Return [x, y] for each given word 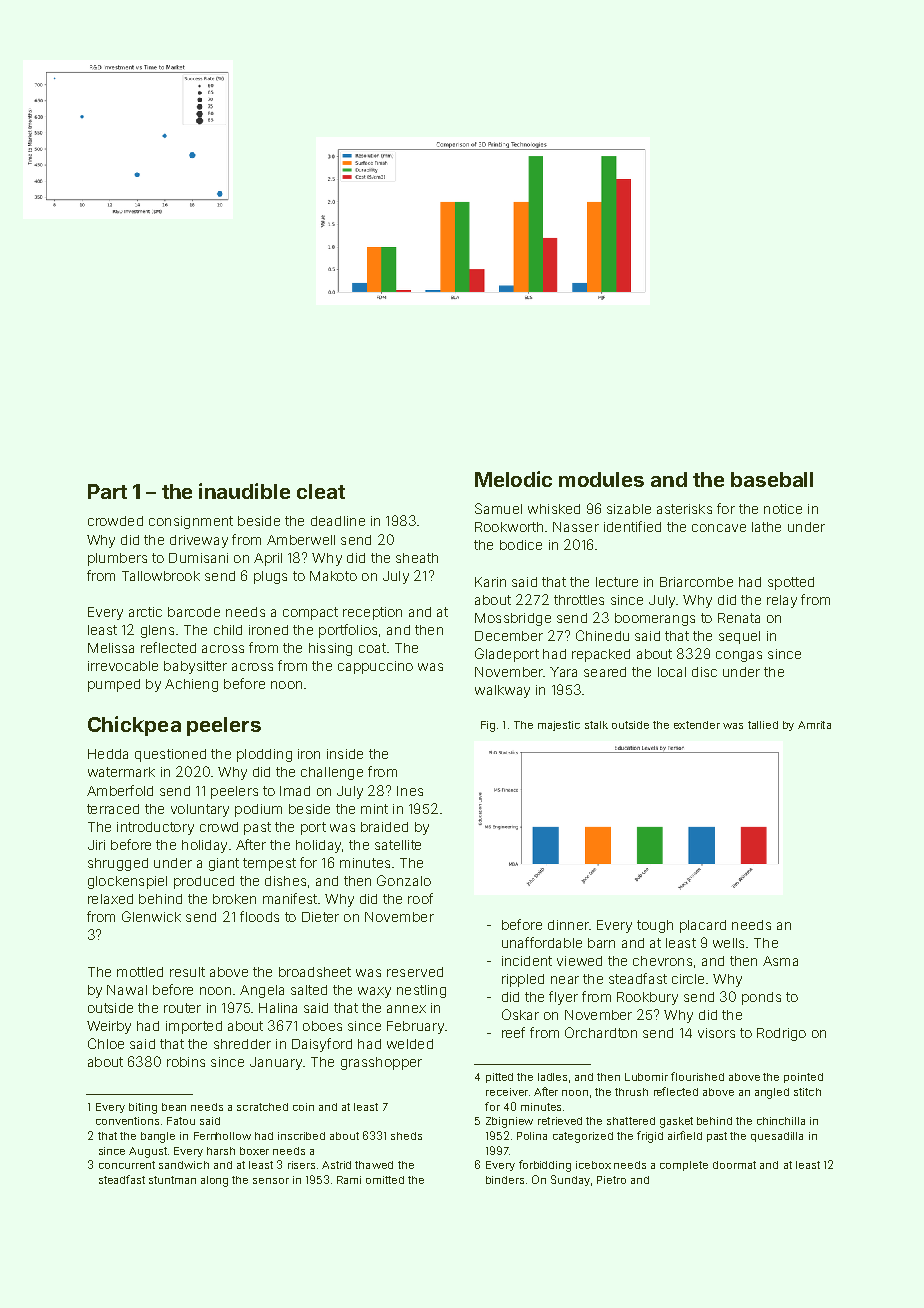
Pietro [611, 1180]
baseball [772, 479]
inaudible [244, 491]
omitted [385, 1180]
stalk [596, 725]
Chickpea [134, 726]
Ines [410, 791]
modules [601, 479]
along [214, 1181]
